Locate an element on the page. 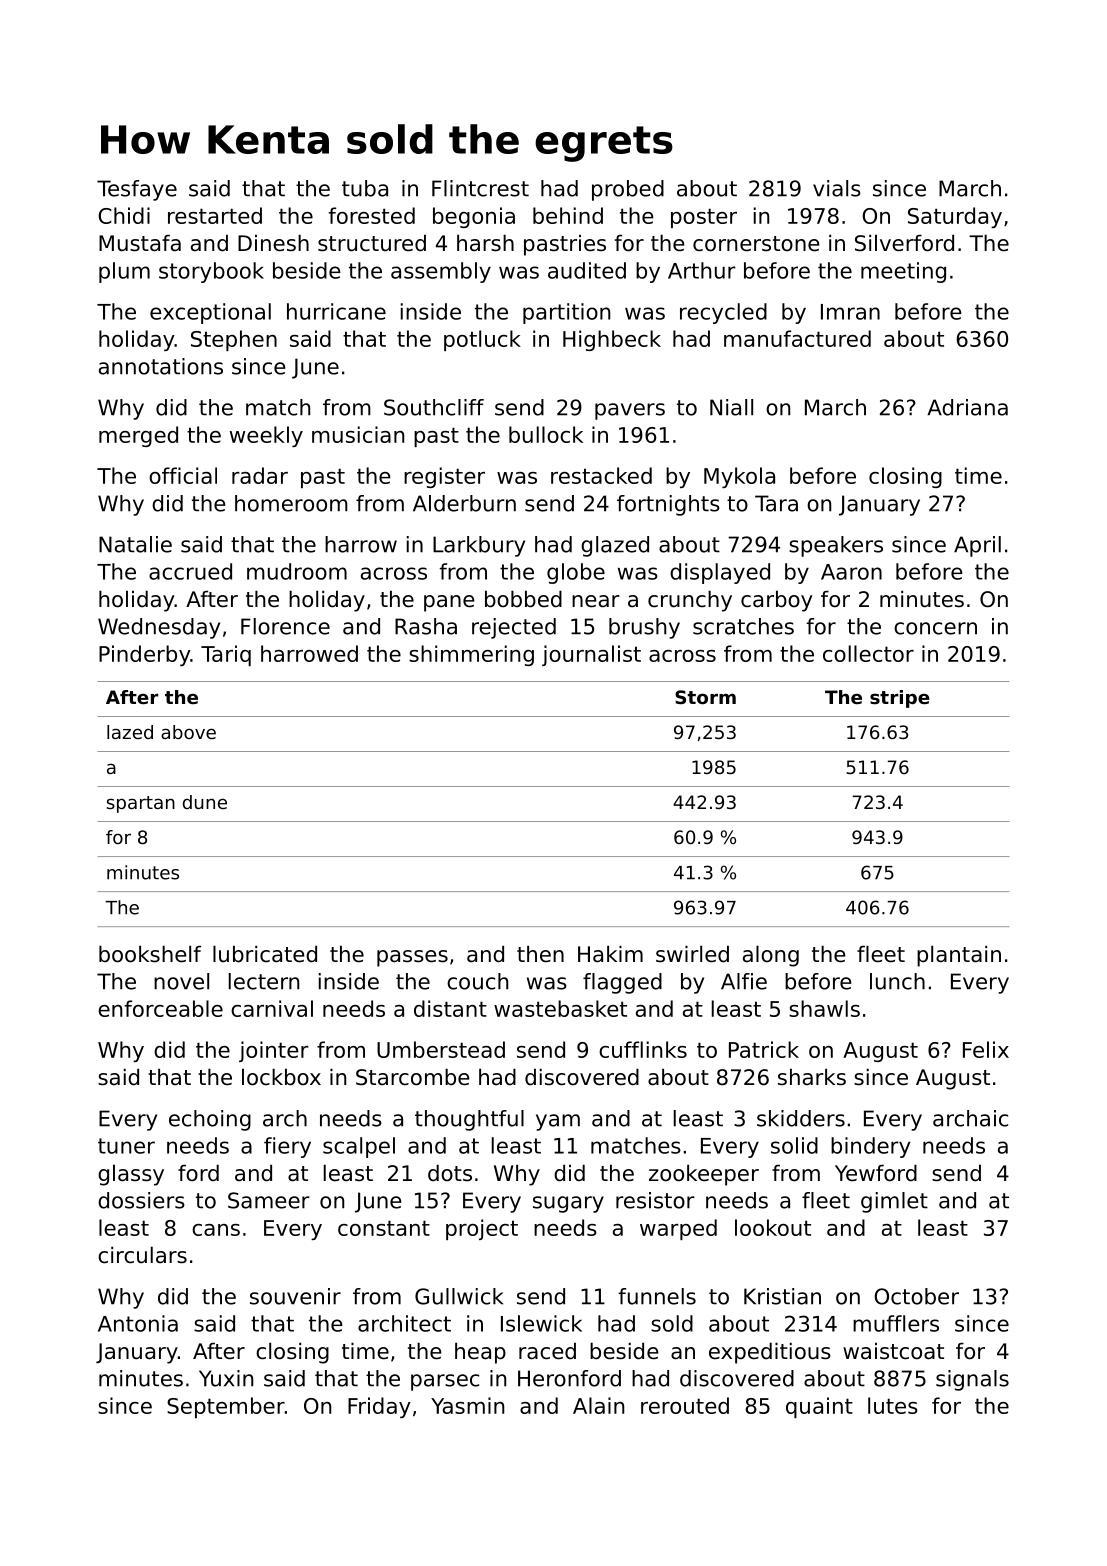  carnival is located at coordinates (272, 1008).
